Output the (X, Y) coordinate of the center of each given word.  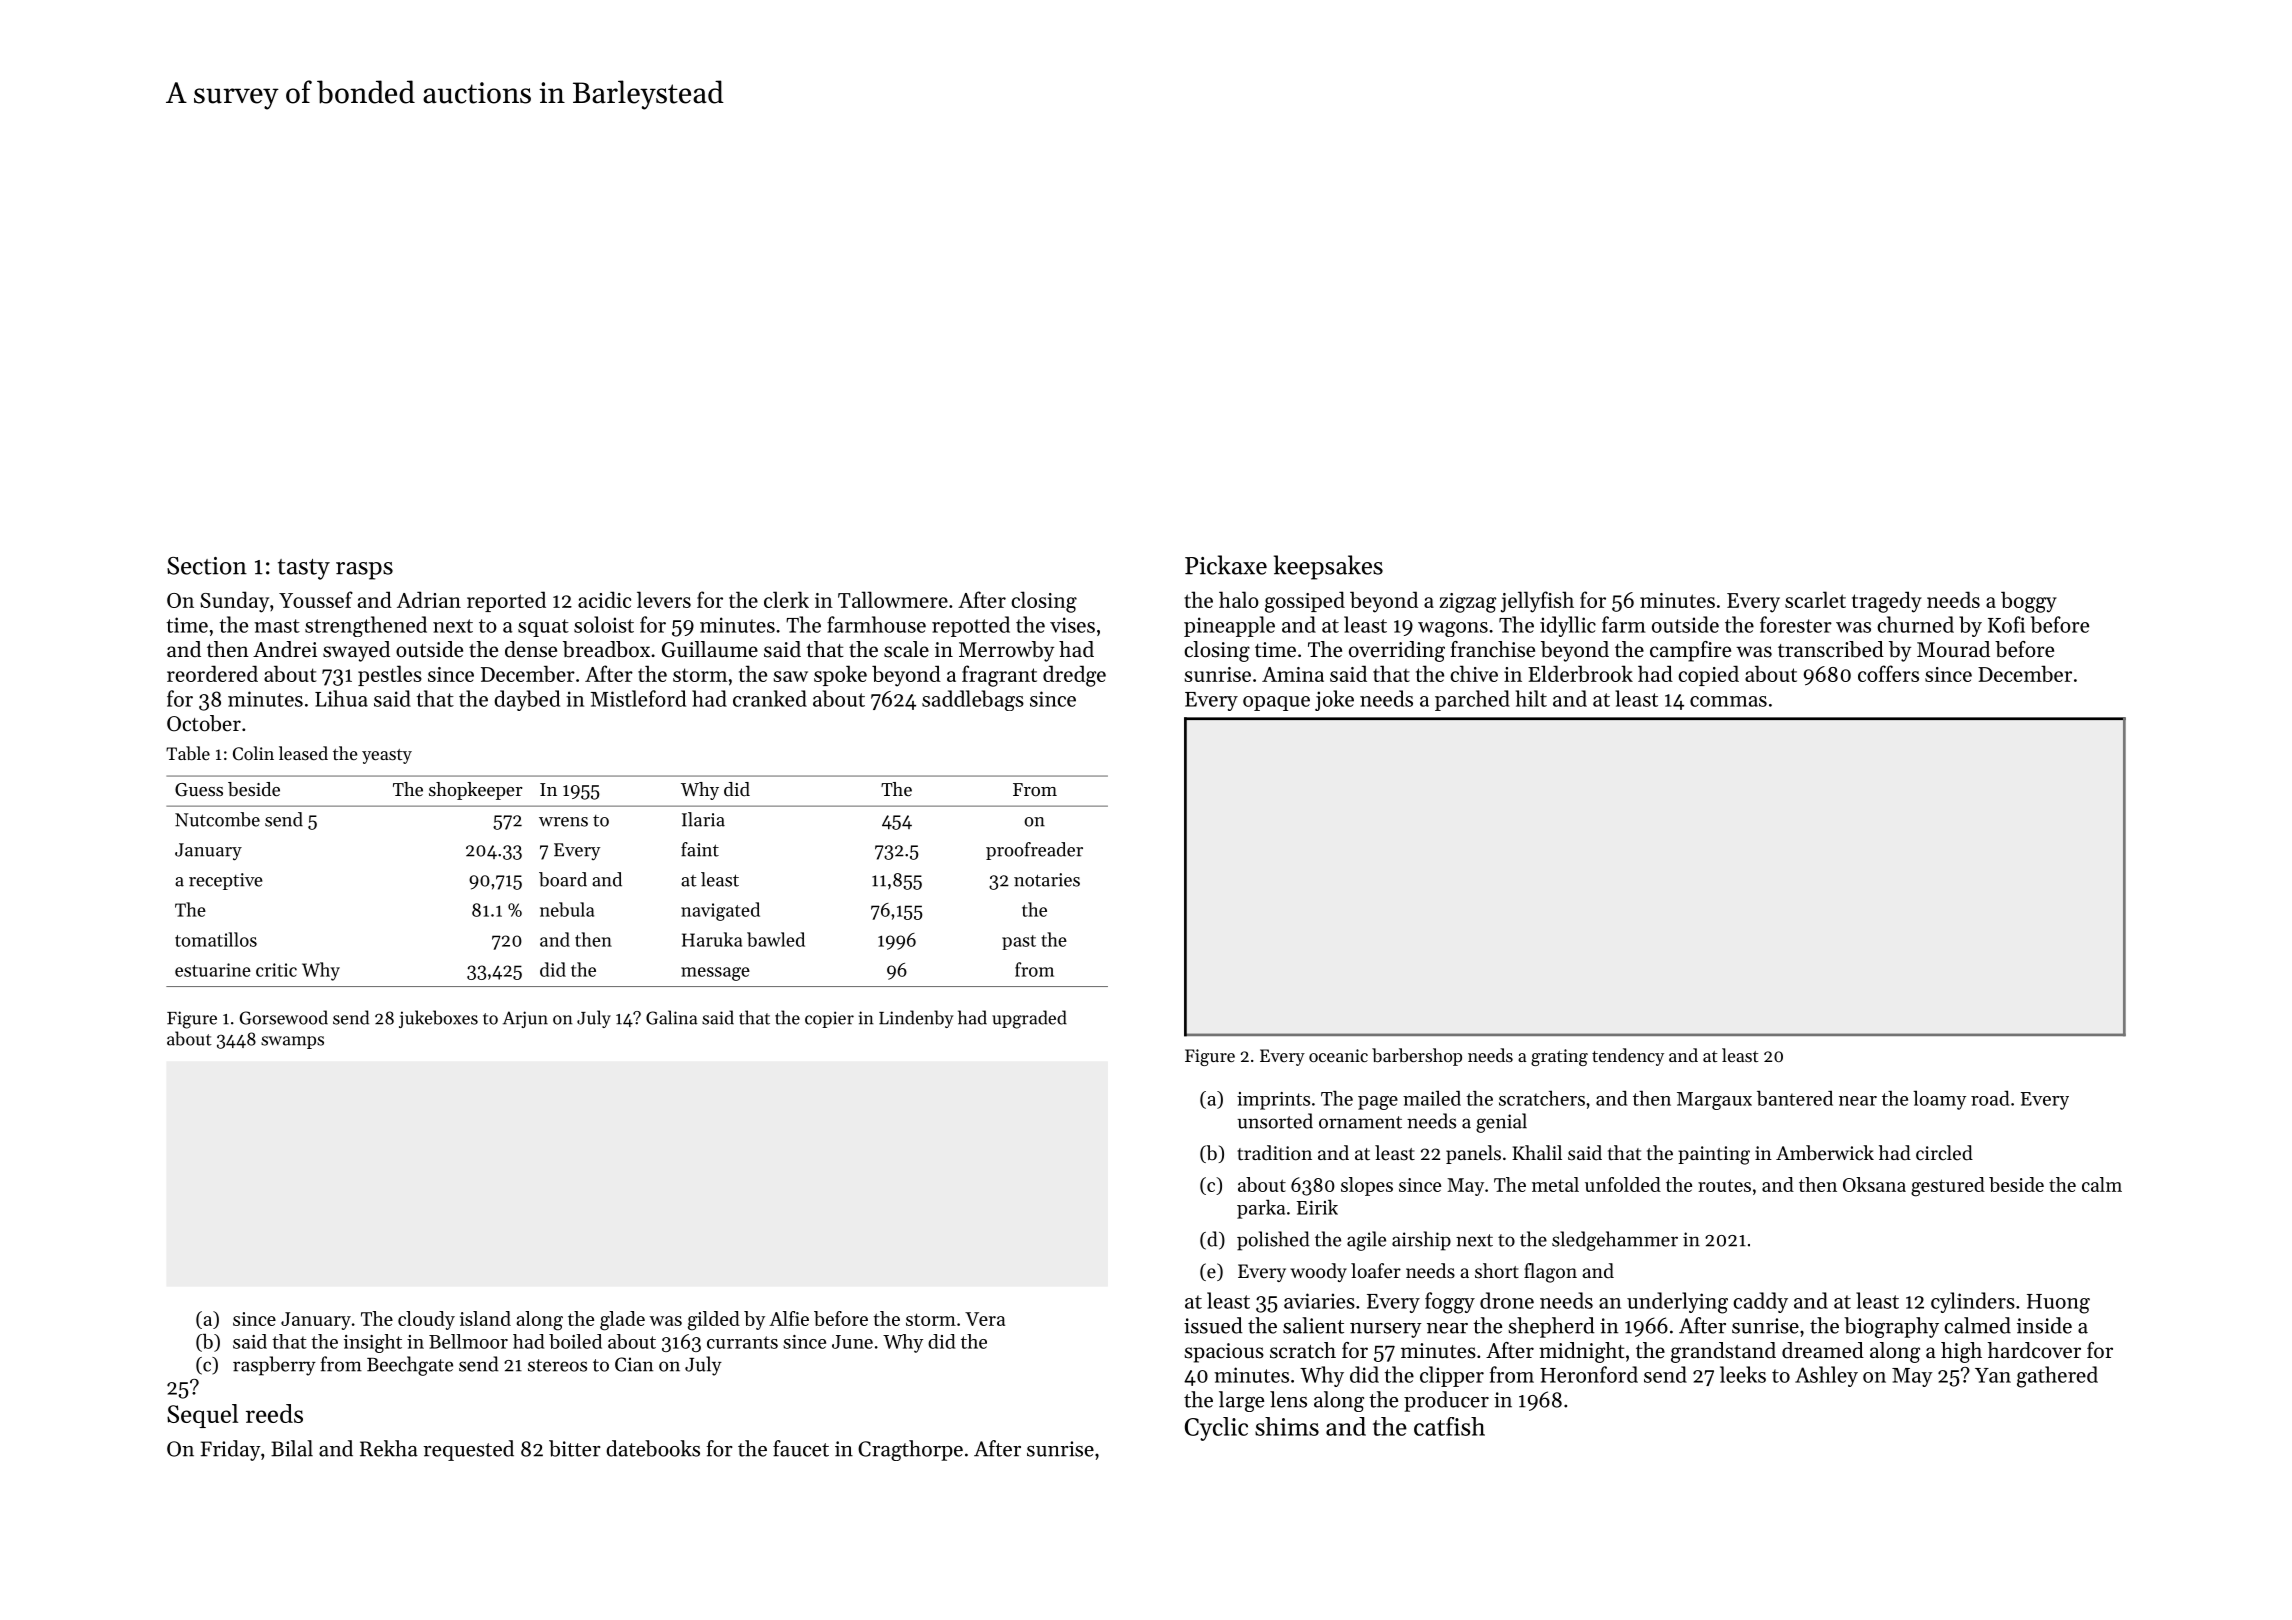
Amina (1293, 674)
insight (373, 1343)
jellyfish (1537, 602)
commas (1728, 701)
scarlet (1815, 599)
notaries (1047, 880)
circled (1944, 1152)
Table (188, 753)
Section (207, 566)
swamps (292, 1042)
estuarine (213, 970)
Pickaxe (1226, 565)
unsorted (1275, 1121)
